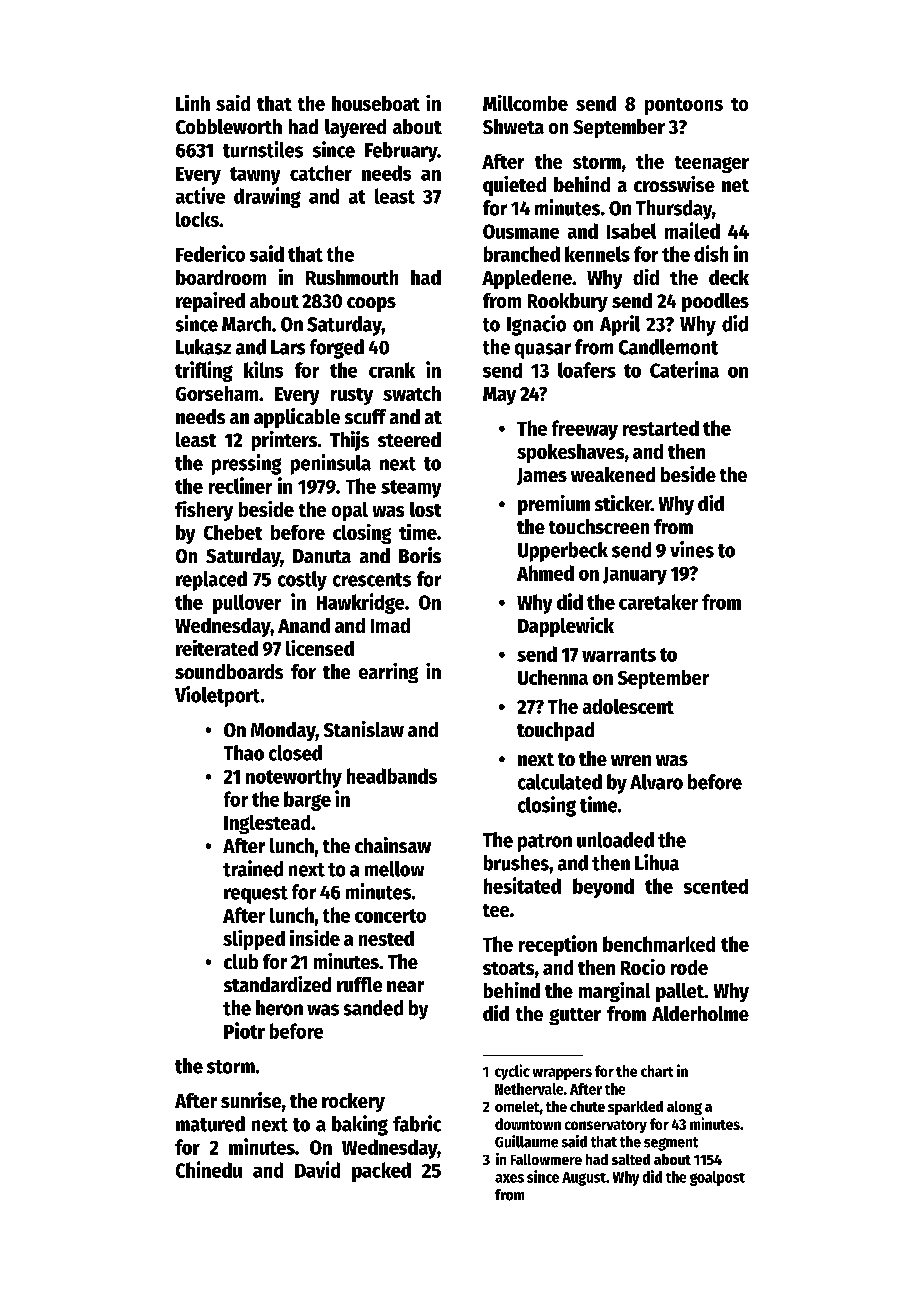 Image resolution: width=924 pixels, height=1311 pixels. I want to click on Imad, so click(390, 625).
